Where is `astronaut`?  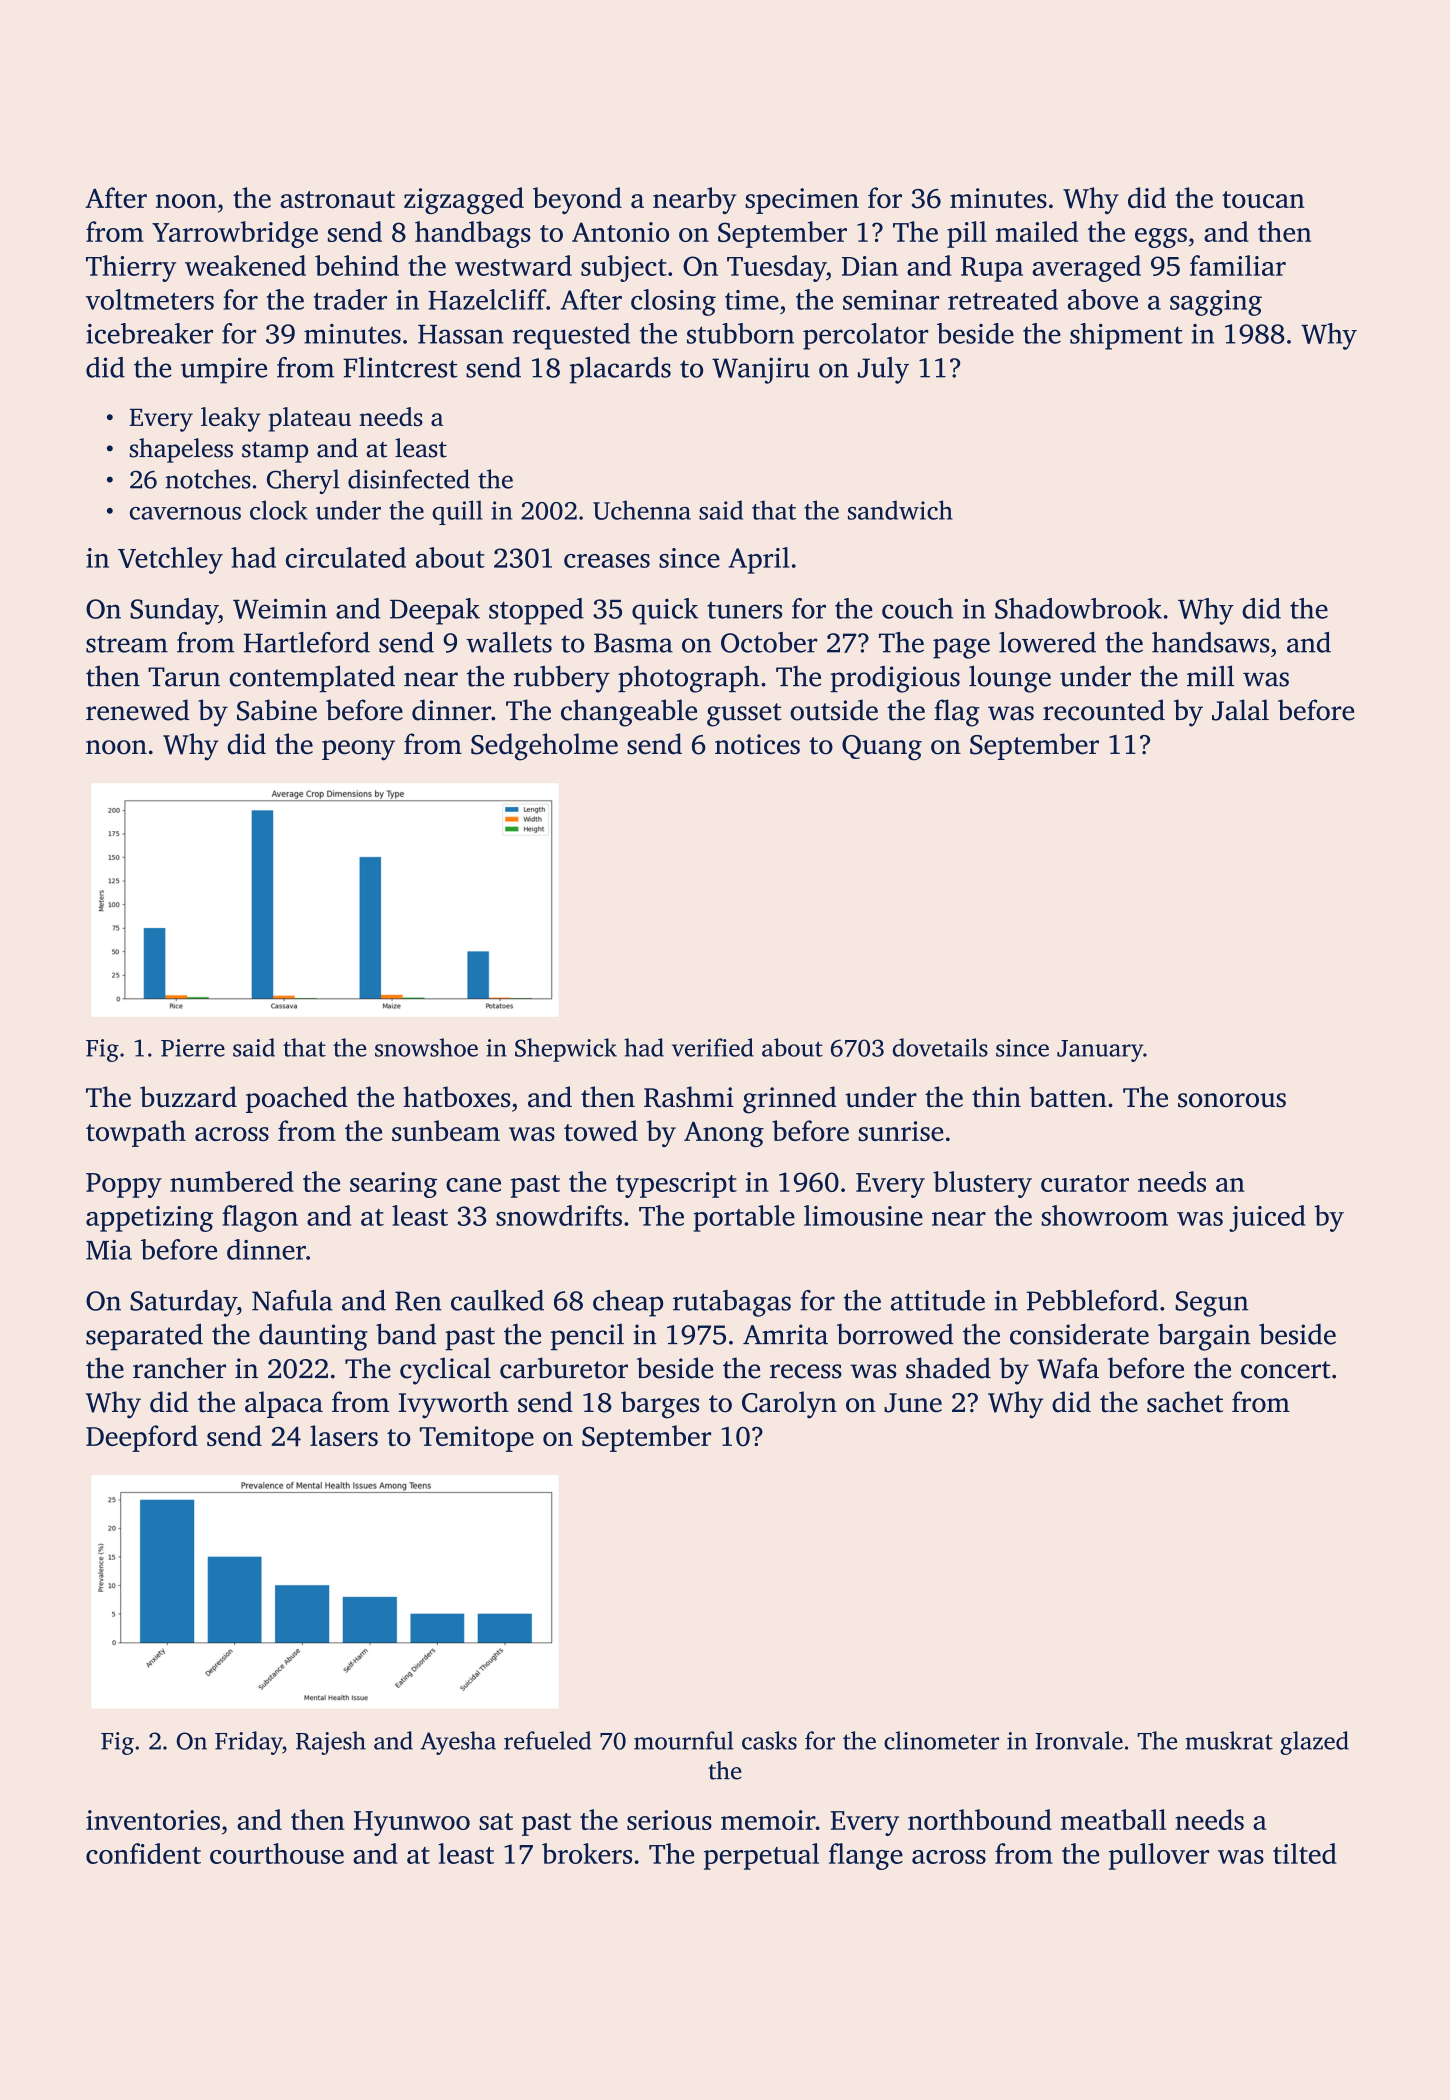 astronaut is located at coordinates (337, 199).
